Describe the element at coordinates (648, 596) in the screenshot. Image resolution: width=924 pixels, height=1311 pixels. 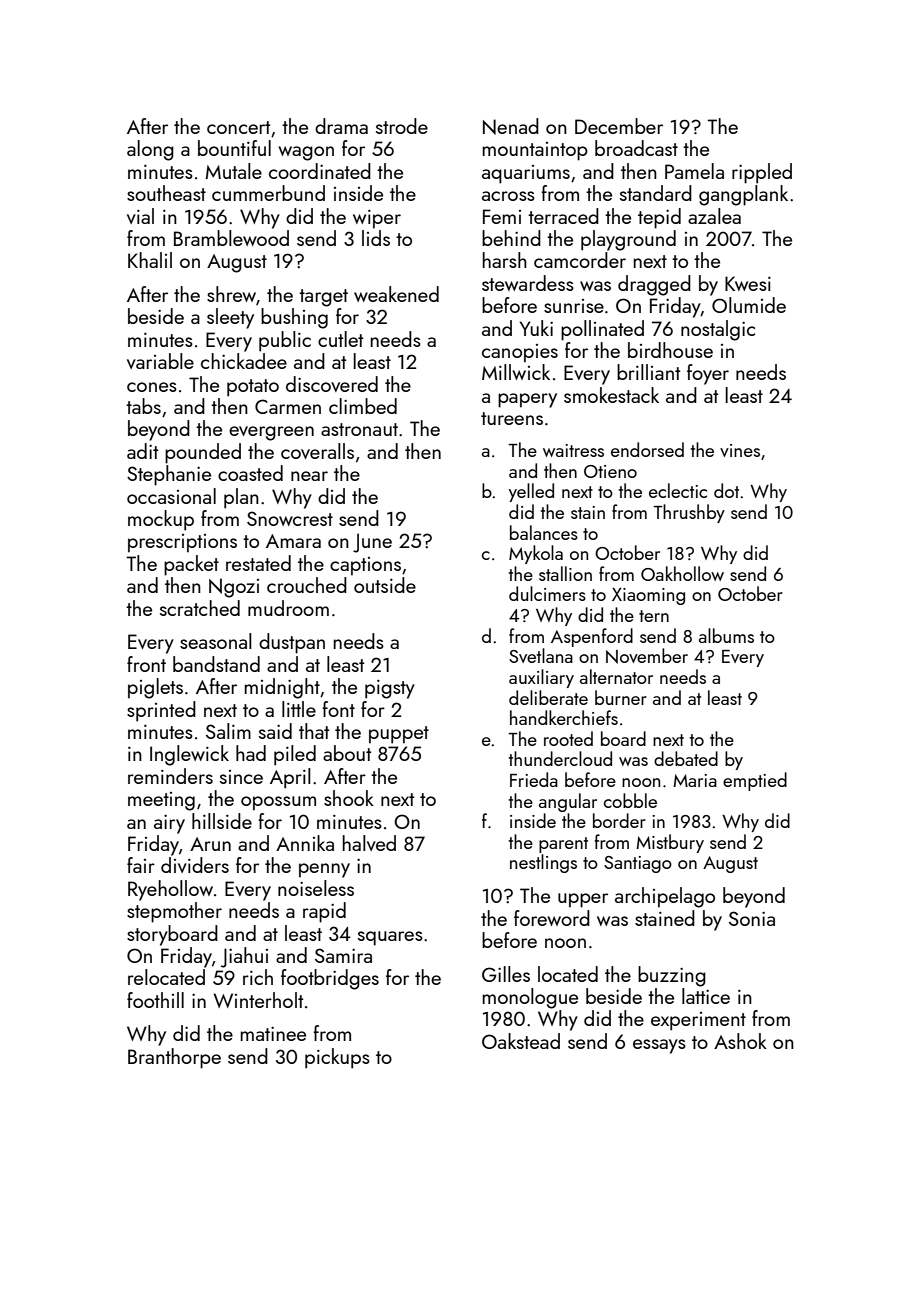
I see `Xiaoming` at that location.
